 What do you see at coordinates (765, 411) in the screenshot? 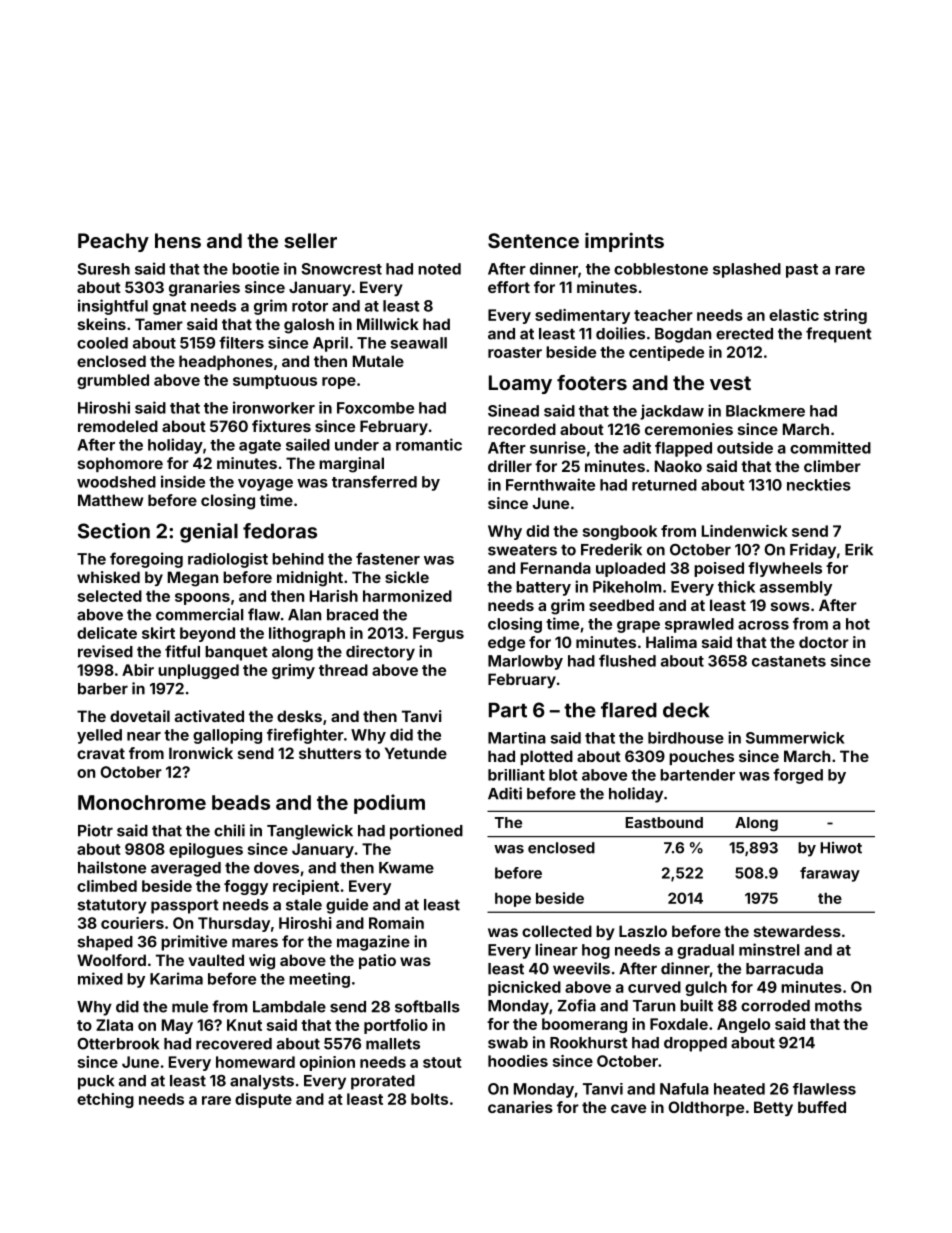
I see `Blackmere` at bounding box center [765, 411].
